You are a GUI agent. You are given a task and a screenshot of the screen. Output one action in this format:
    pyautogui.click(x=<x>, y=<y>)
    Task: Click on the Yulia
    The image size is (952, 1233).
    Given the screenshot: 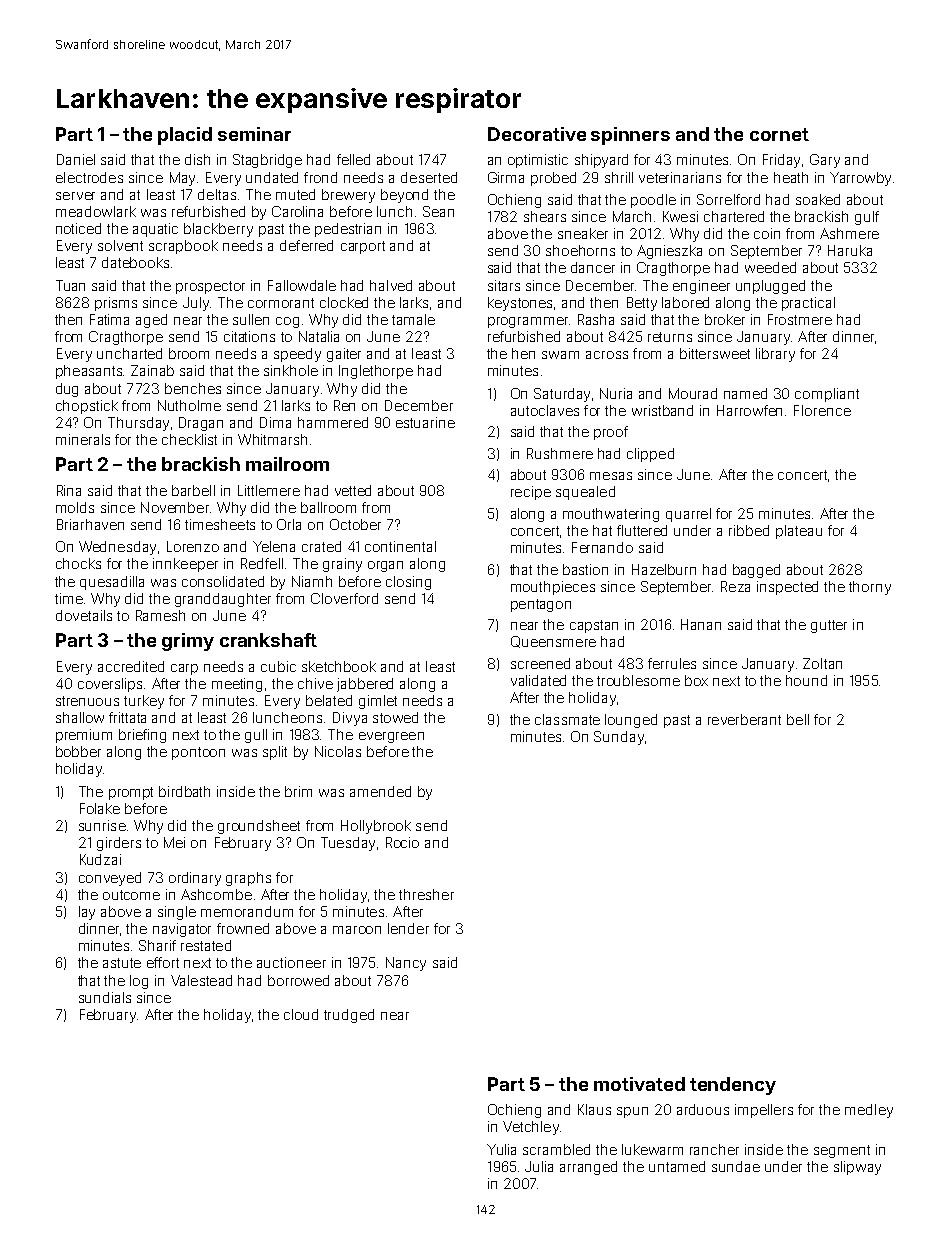 What is the action you would take?
    pyautogui.click(x=501, y=1149)
